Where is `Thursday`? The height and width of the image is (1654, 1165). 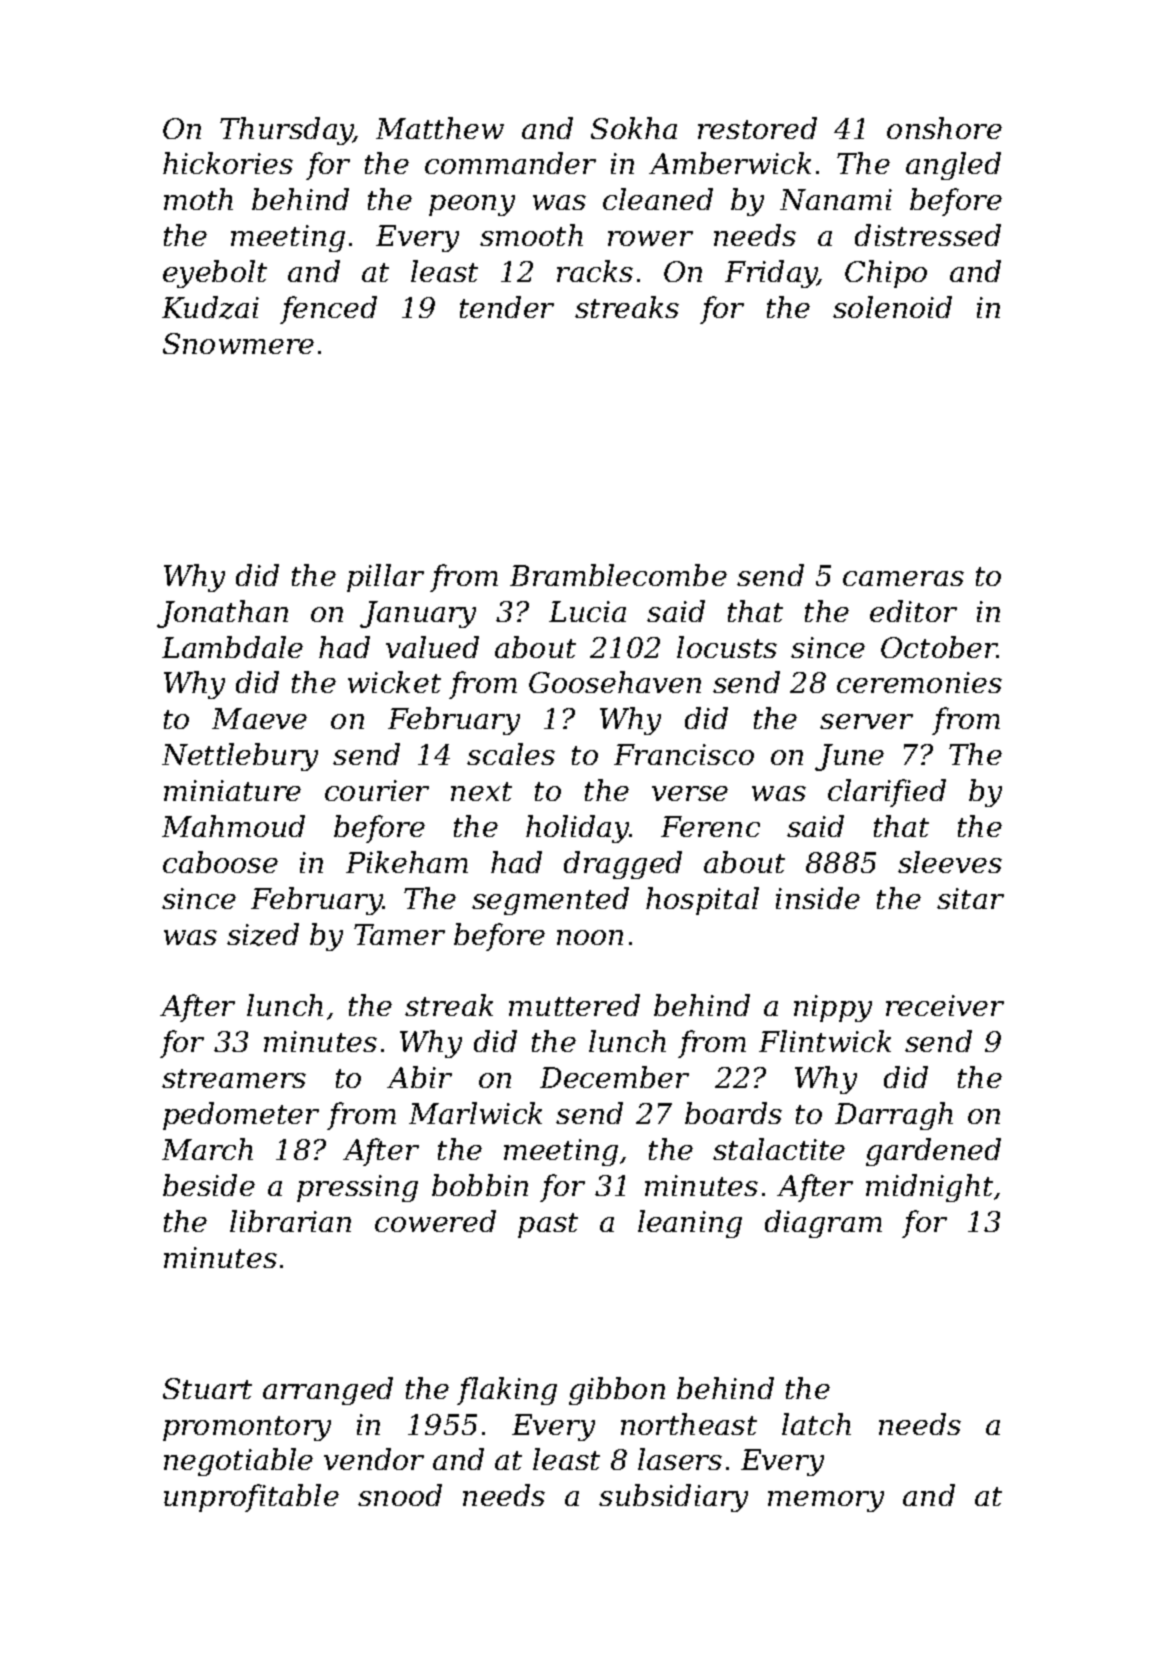 Thursday is located at coordinates (287, 131).
